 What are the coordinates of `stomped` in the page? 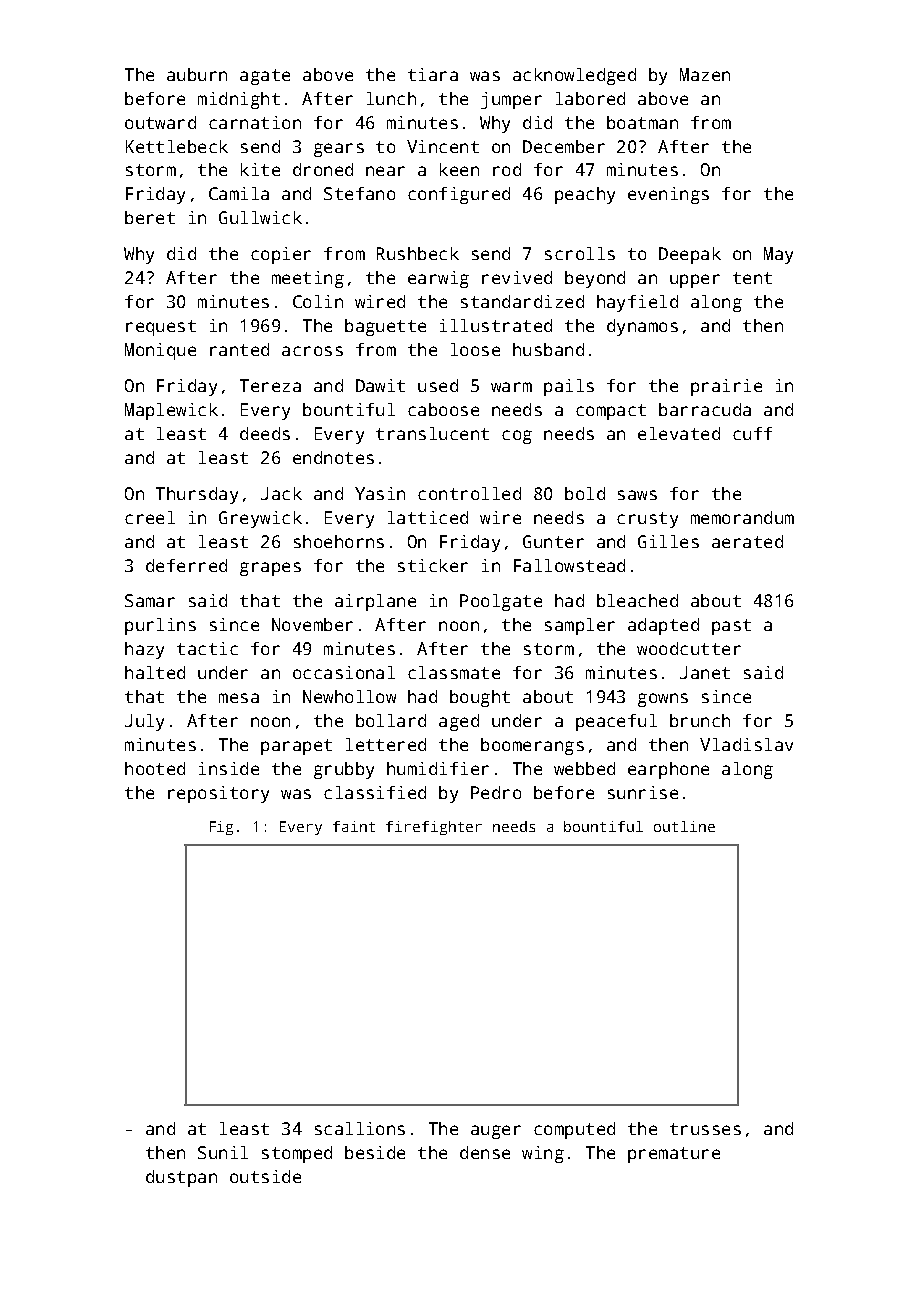 It's located at (297, 1154).
